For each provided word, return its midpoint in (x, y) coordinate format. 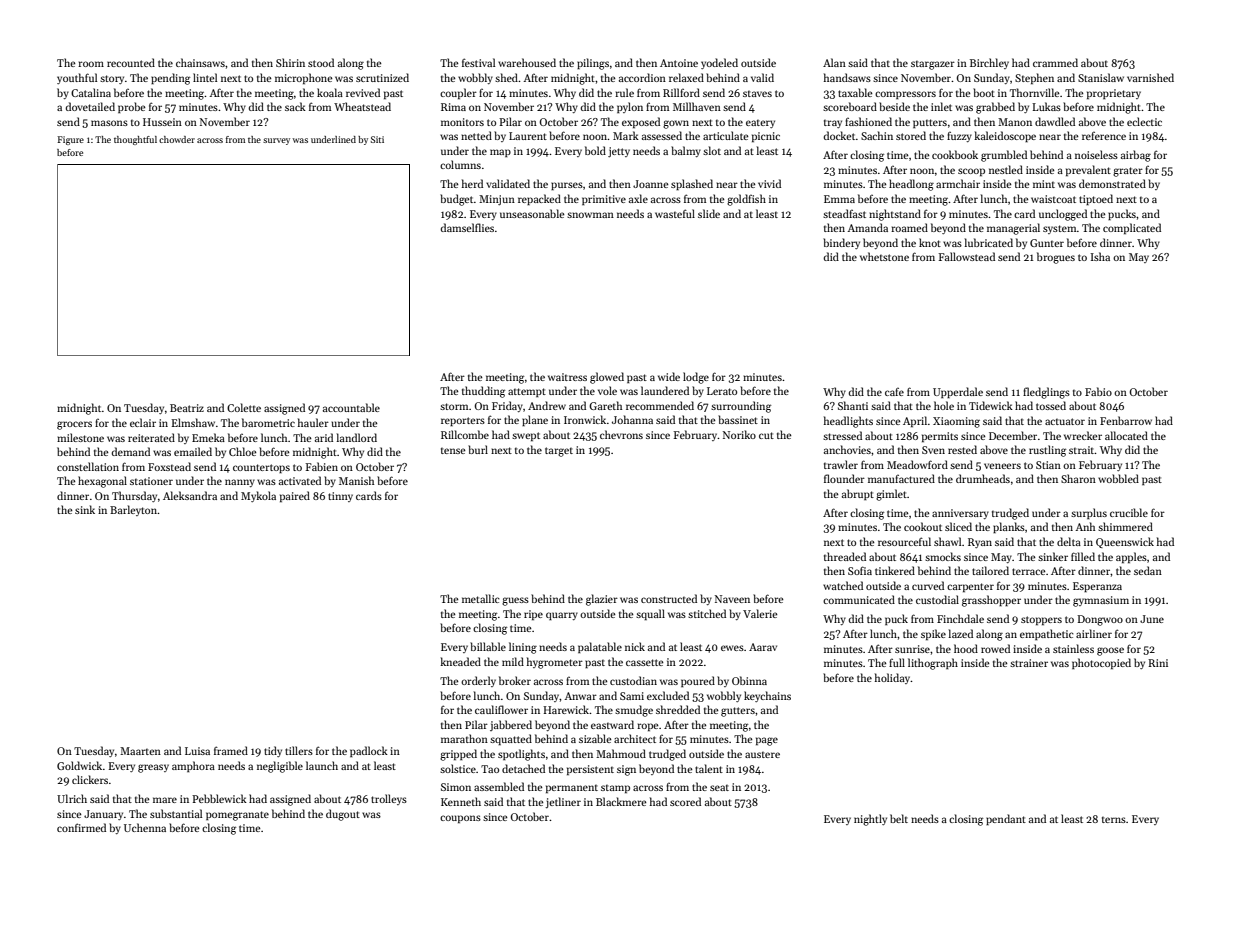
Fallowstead (967, 256)
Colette (244, 407)
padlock (369, 751)
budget (456, 200)
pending (170, 79)
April (915, 421)
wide (669, 376)
